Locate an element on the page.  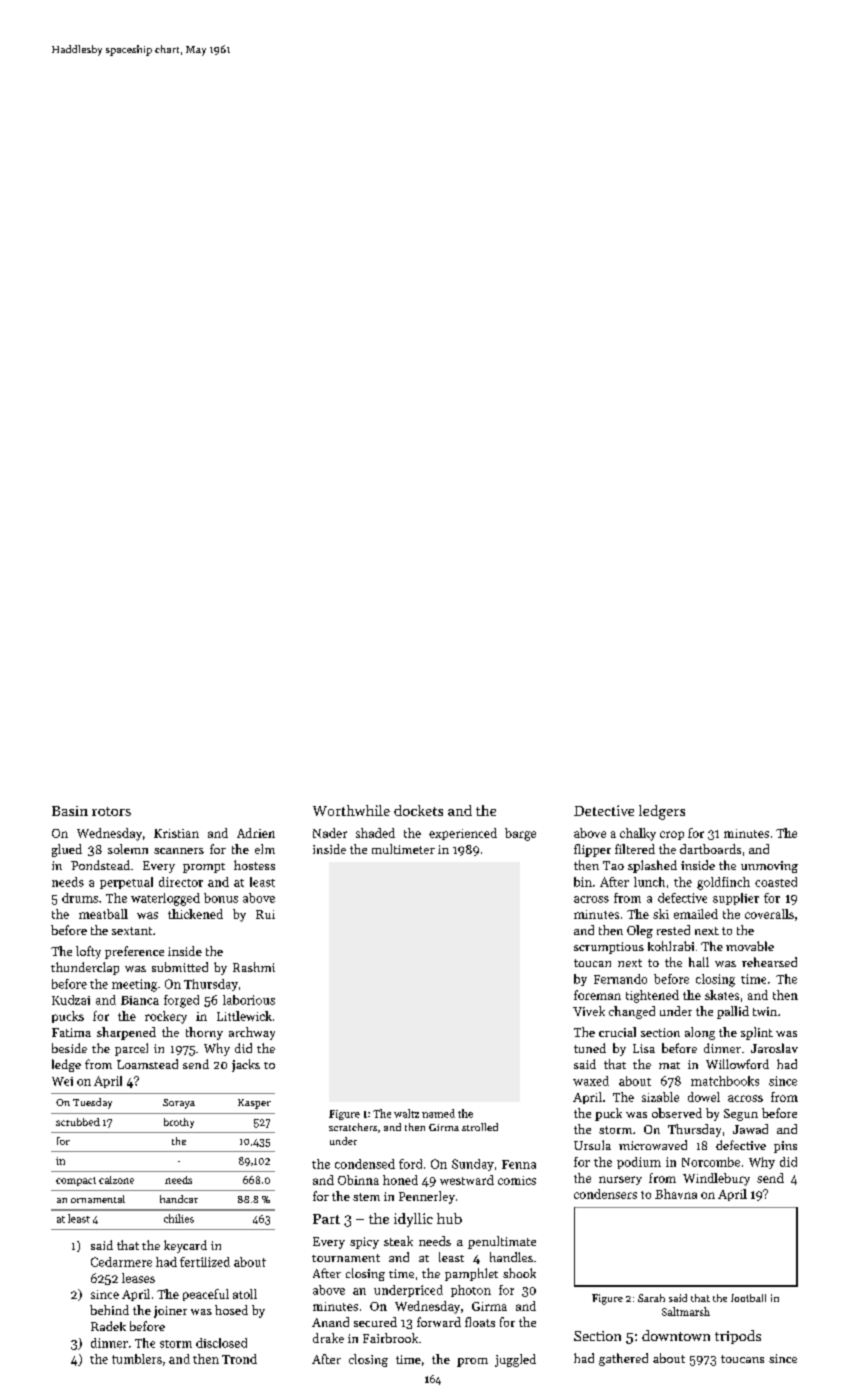
floats is located at coordinates (480, 1322).
